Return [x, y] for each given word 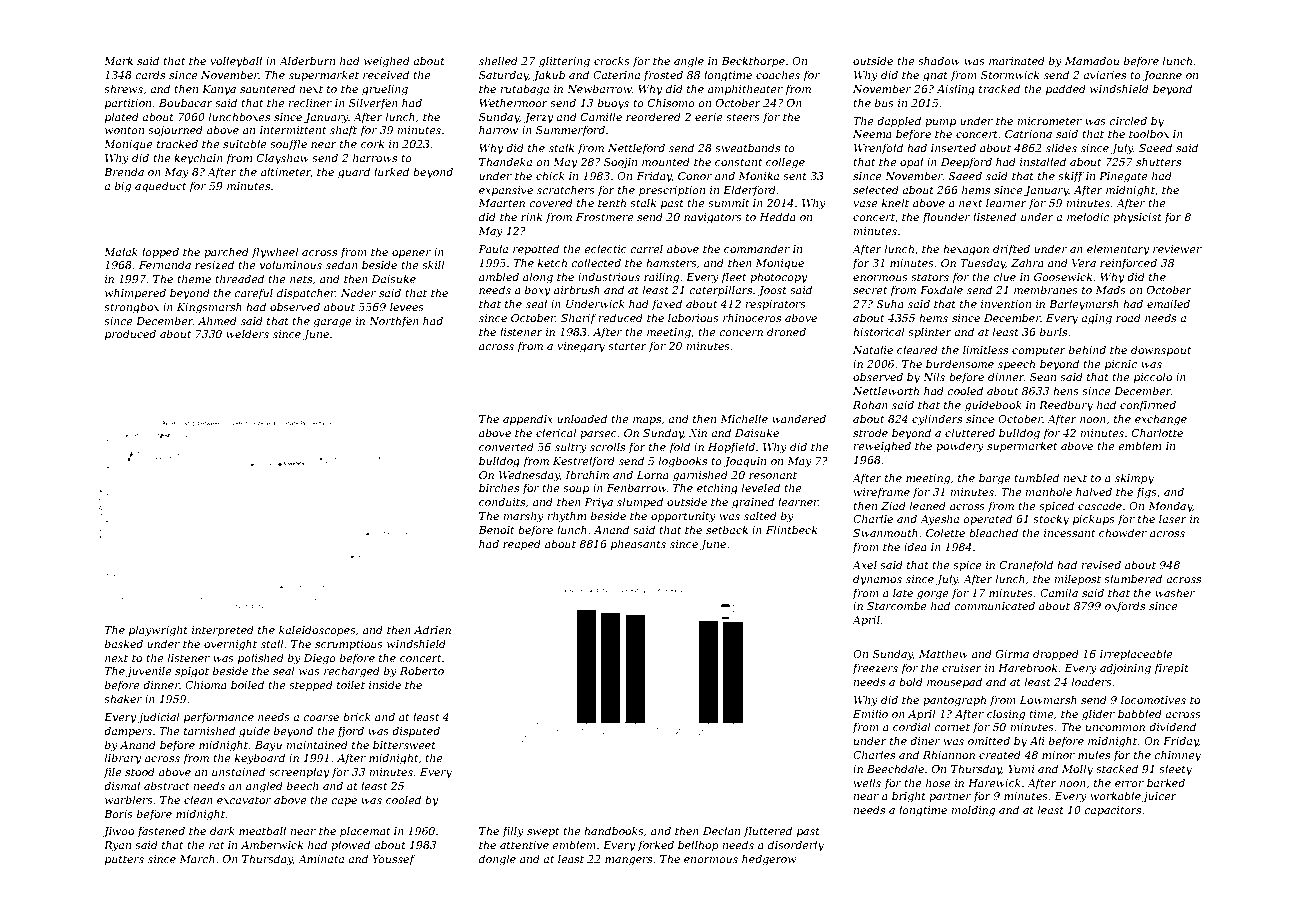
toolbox [1149, 133]
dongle [497, 860]
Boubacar [186, 102]
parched [226, 252]
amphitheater [745, 89]
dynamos [877, 580]
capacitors [1112, 811]
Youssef [394, 860]
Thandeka [505, 161]
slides [1061, 147]
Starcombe [897, 605]
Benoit [496, 530]
